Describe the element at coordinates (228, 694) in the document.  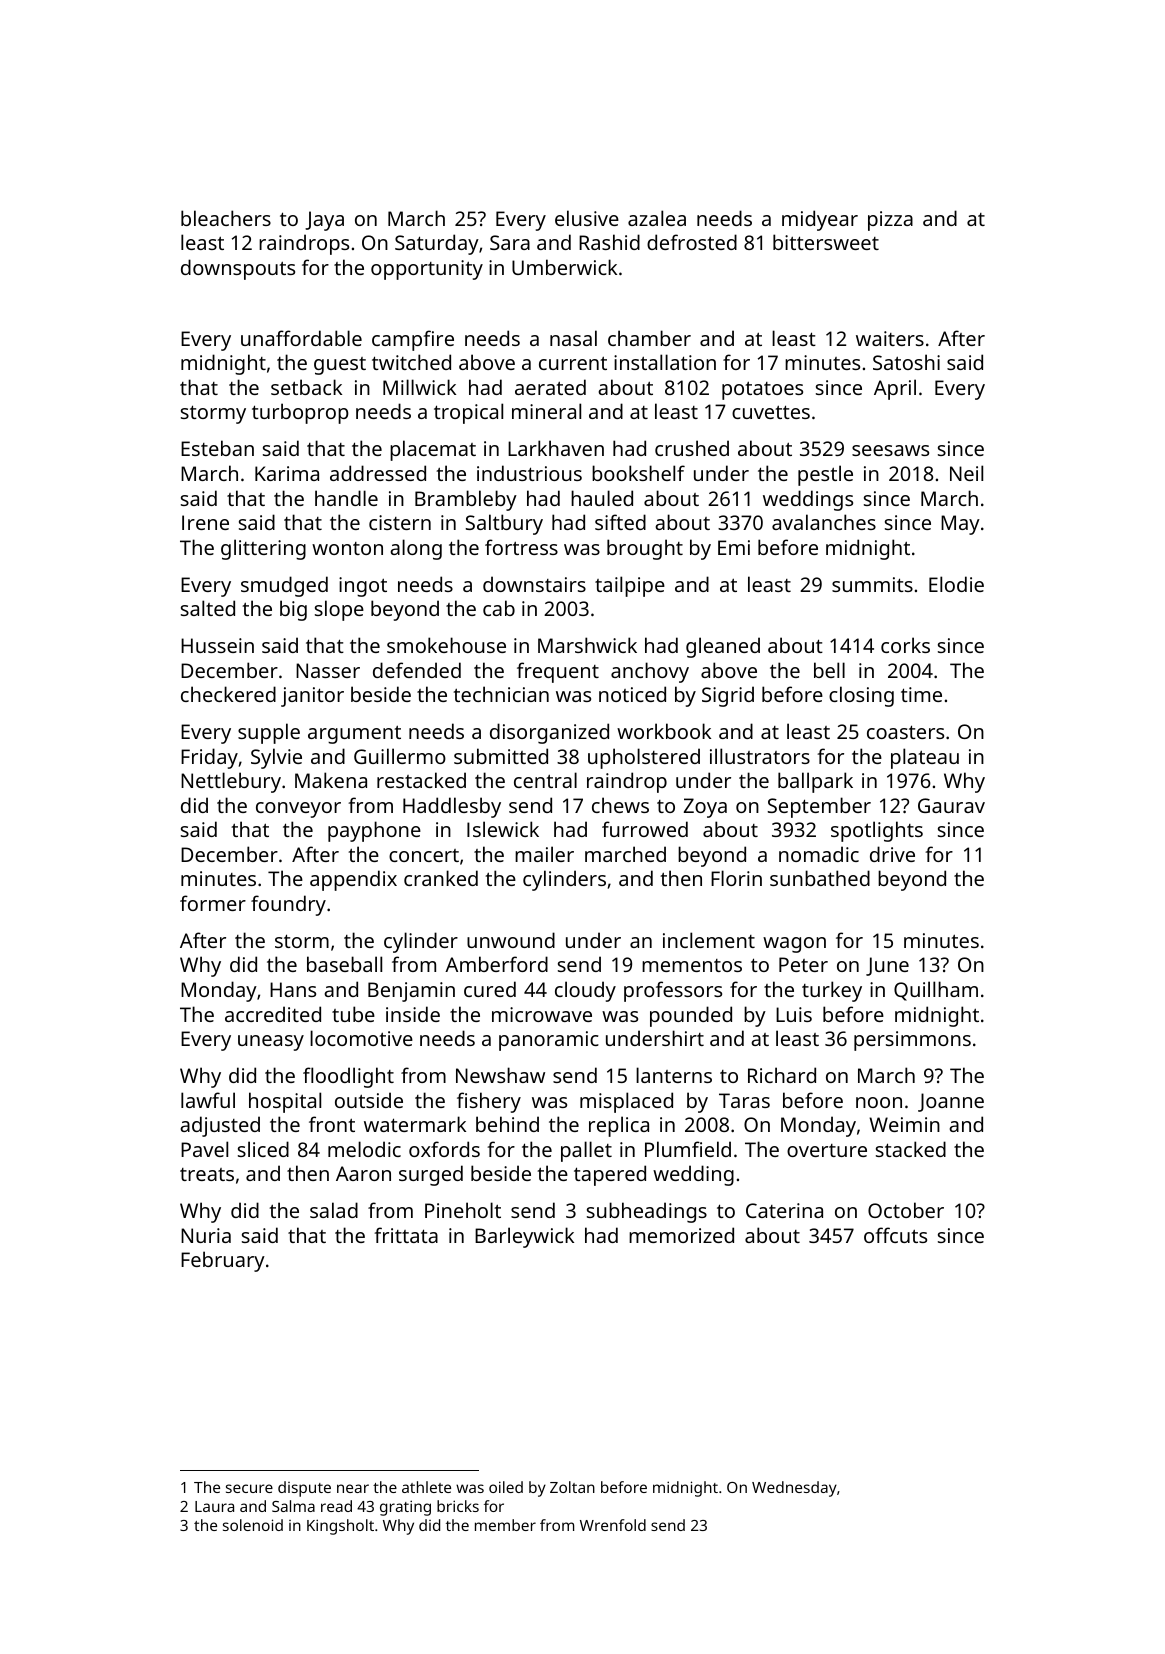
I see `checkered` at that location.
